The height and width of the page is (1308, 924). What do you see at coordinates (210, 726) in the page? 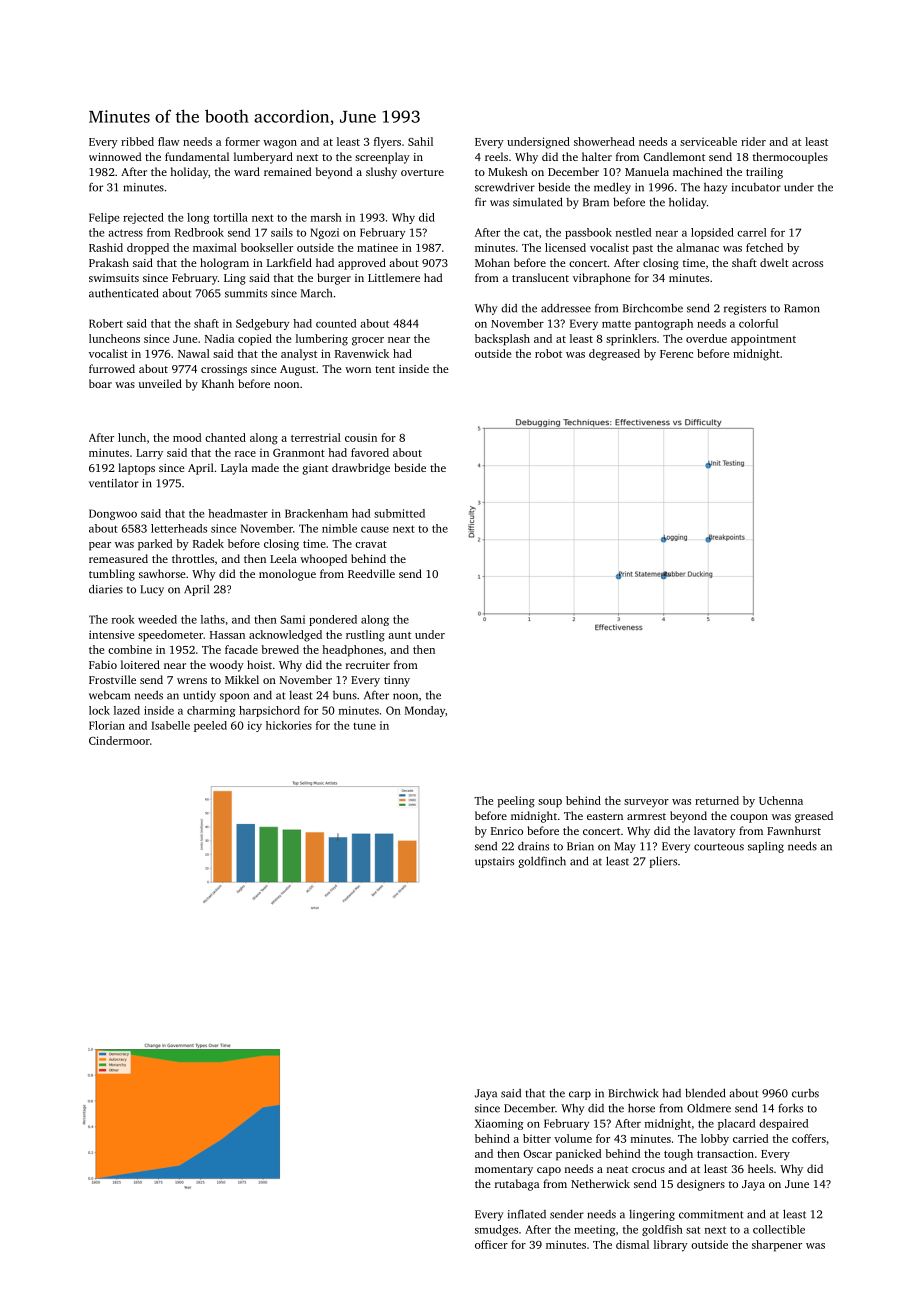
I see `peeled` at bounding box center [210, 726].
